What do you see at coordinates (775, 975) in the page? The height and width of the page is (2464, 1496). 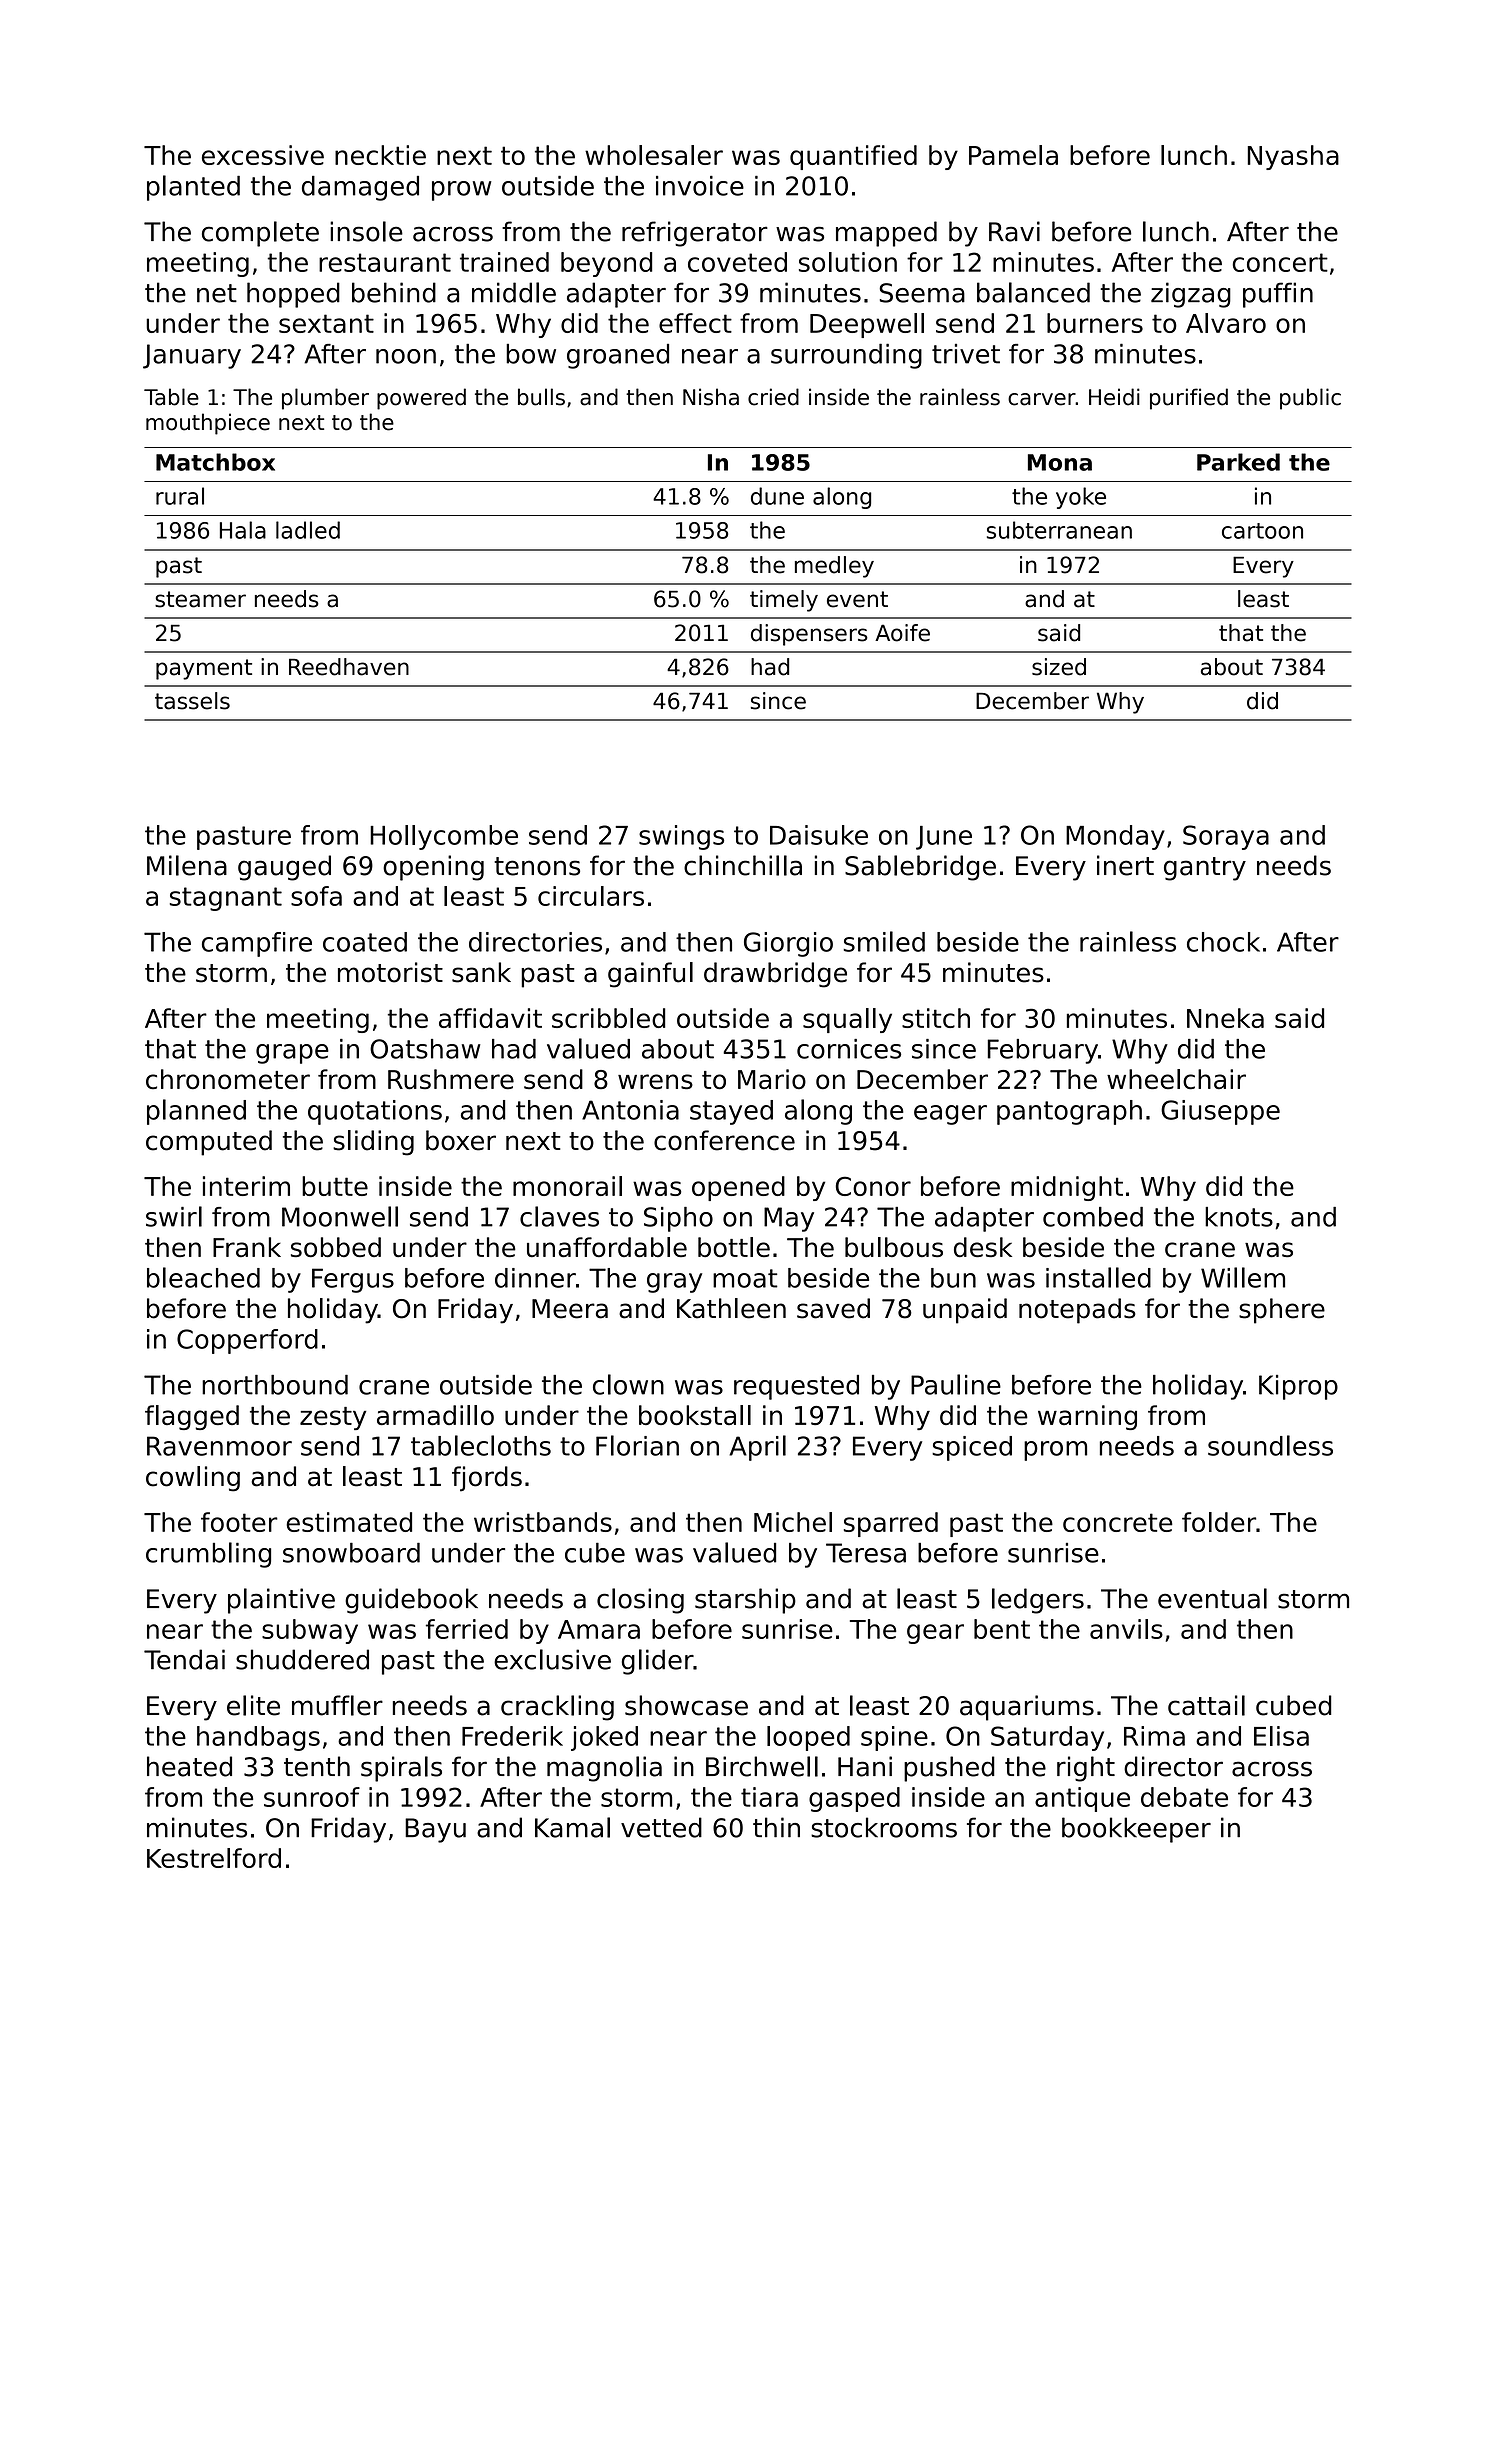 I see `drawbridge` at bounding box center [775, 975].
